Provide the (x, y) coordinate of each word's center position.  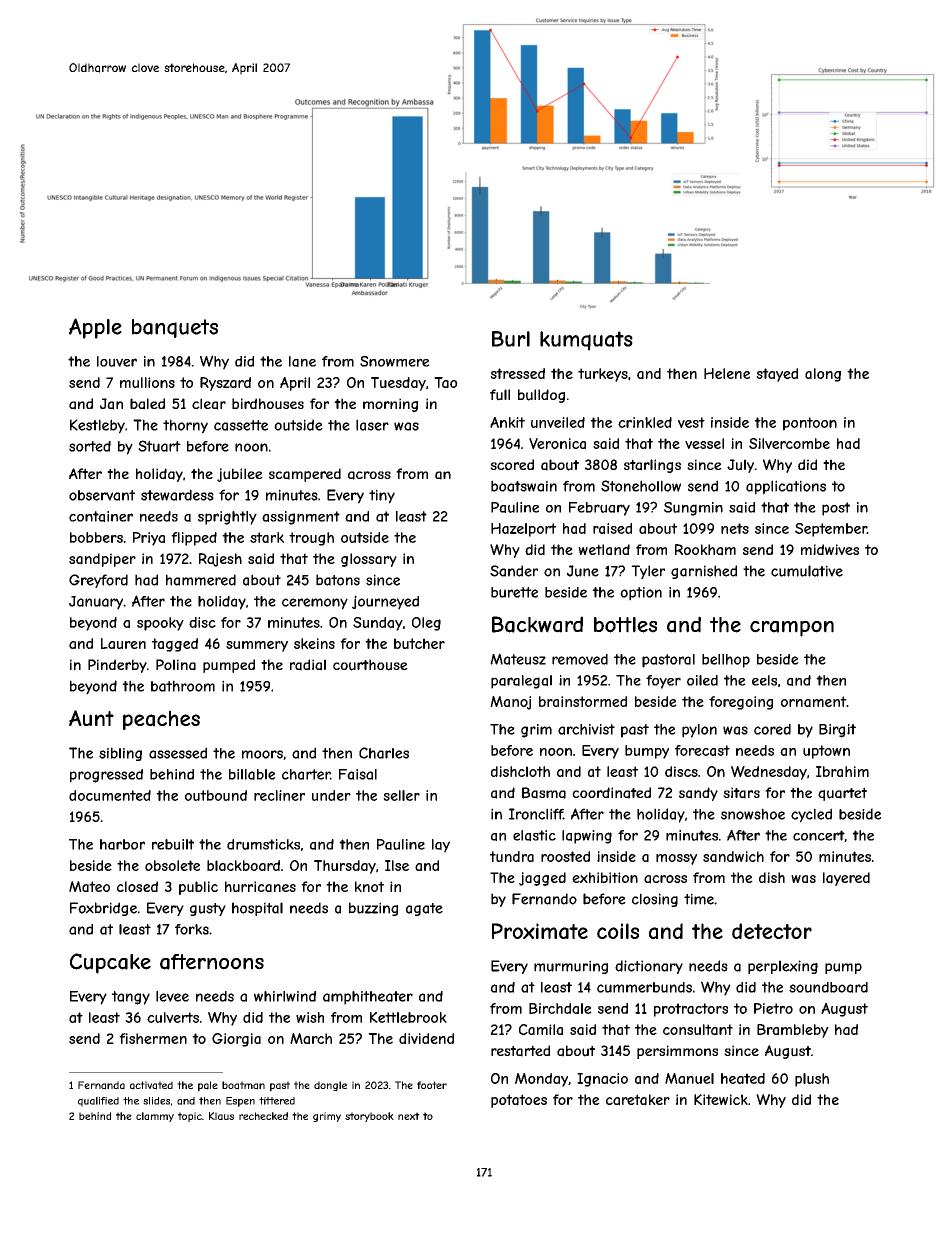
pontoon (810, 424)
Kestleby (97, 426)
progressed (106, 776)
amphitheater (368, 998)
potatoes (519, 1101)
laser (372, 425)
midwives (830, 549)
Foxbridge (103, 909)
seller (401, 795)
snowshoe (753, 814)
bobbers (96, 537)
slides (156, 1101)
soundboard (828, 987)
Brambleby (793, 1031)
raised (612, 528)
